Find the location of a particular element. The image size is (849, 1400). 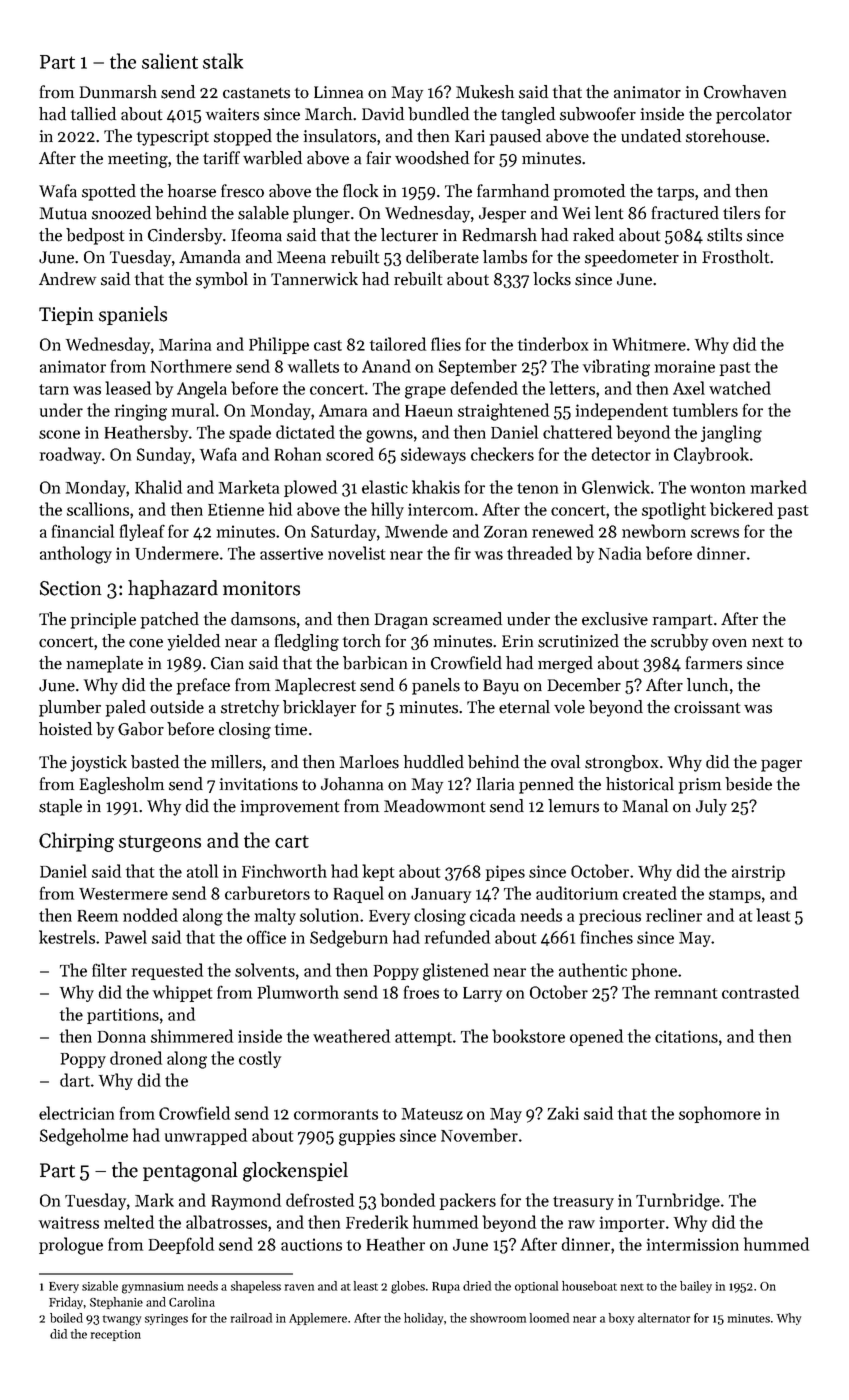

filter is located at coordinates (109, 970).
